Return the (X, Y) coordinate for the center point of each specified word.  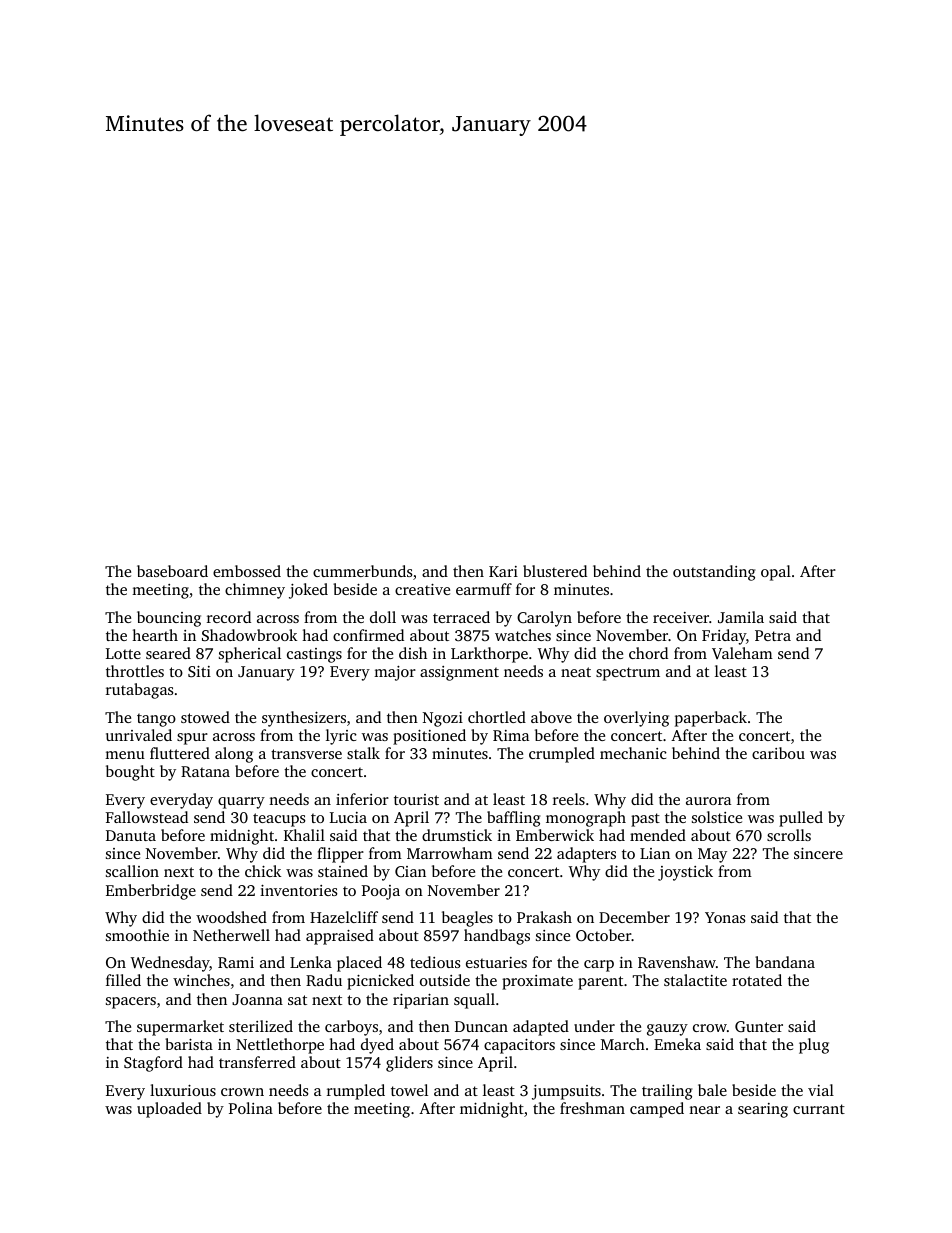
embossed (247, 571)
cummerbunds (363, 571)
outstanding (714, 573)
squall (474, 1001)
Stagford (153, 1064)
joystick (685, 873)
